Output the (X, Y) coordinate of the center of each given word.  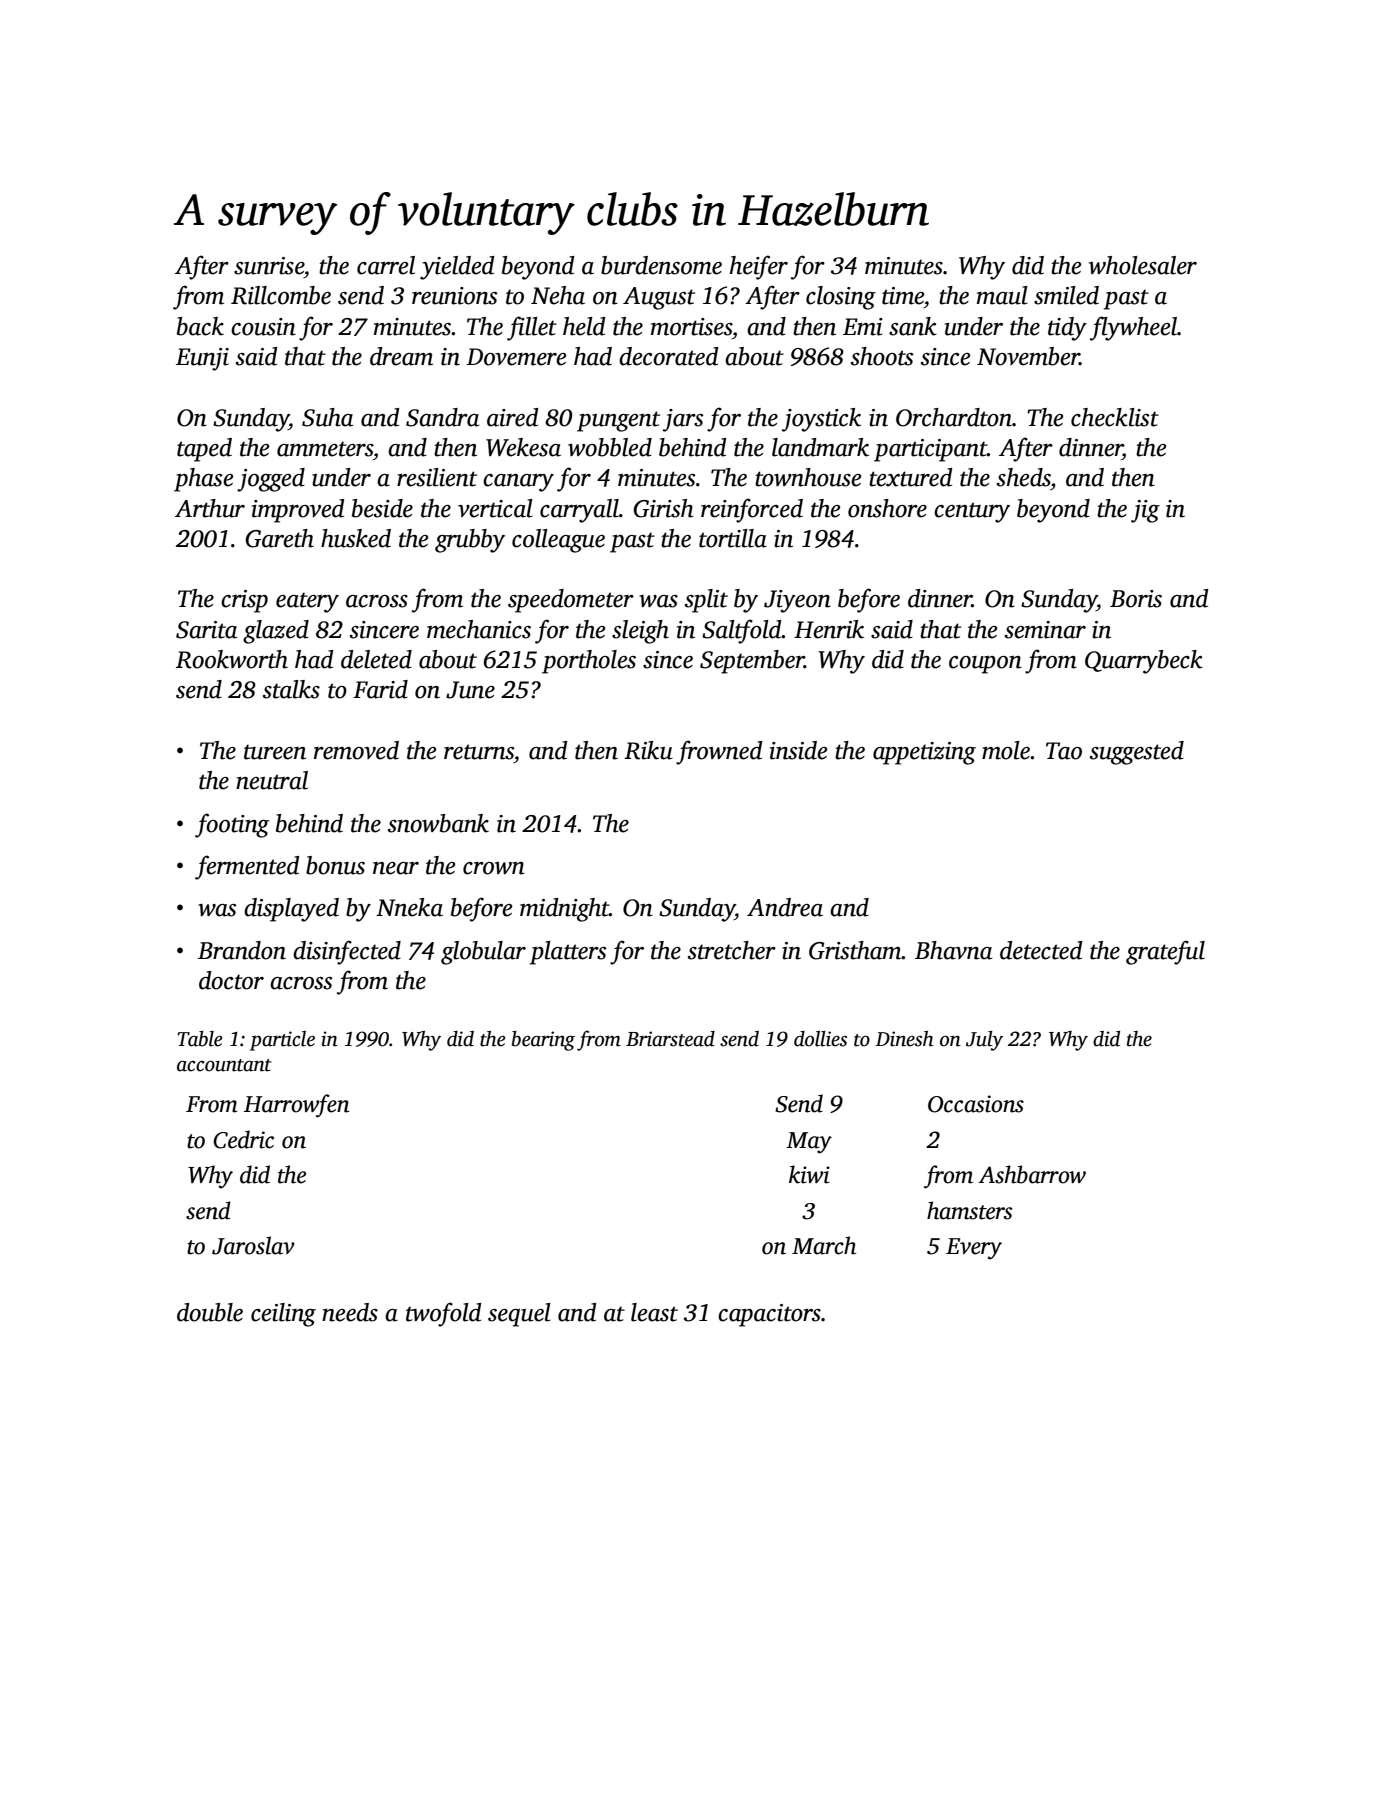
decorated (668, 356)
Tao (1064, 751)
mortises (691, 327)
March (824, 1245)
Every (974, 1249)
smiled (1066, 295)
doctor (231, 980)
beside (382, 508)
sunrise (269, 266)
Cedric (243, 1139)
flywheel (1134, 328)
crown (494, 868)
